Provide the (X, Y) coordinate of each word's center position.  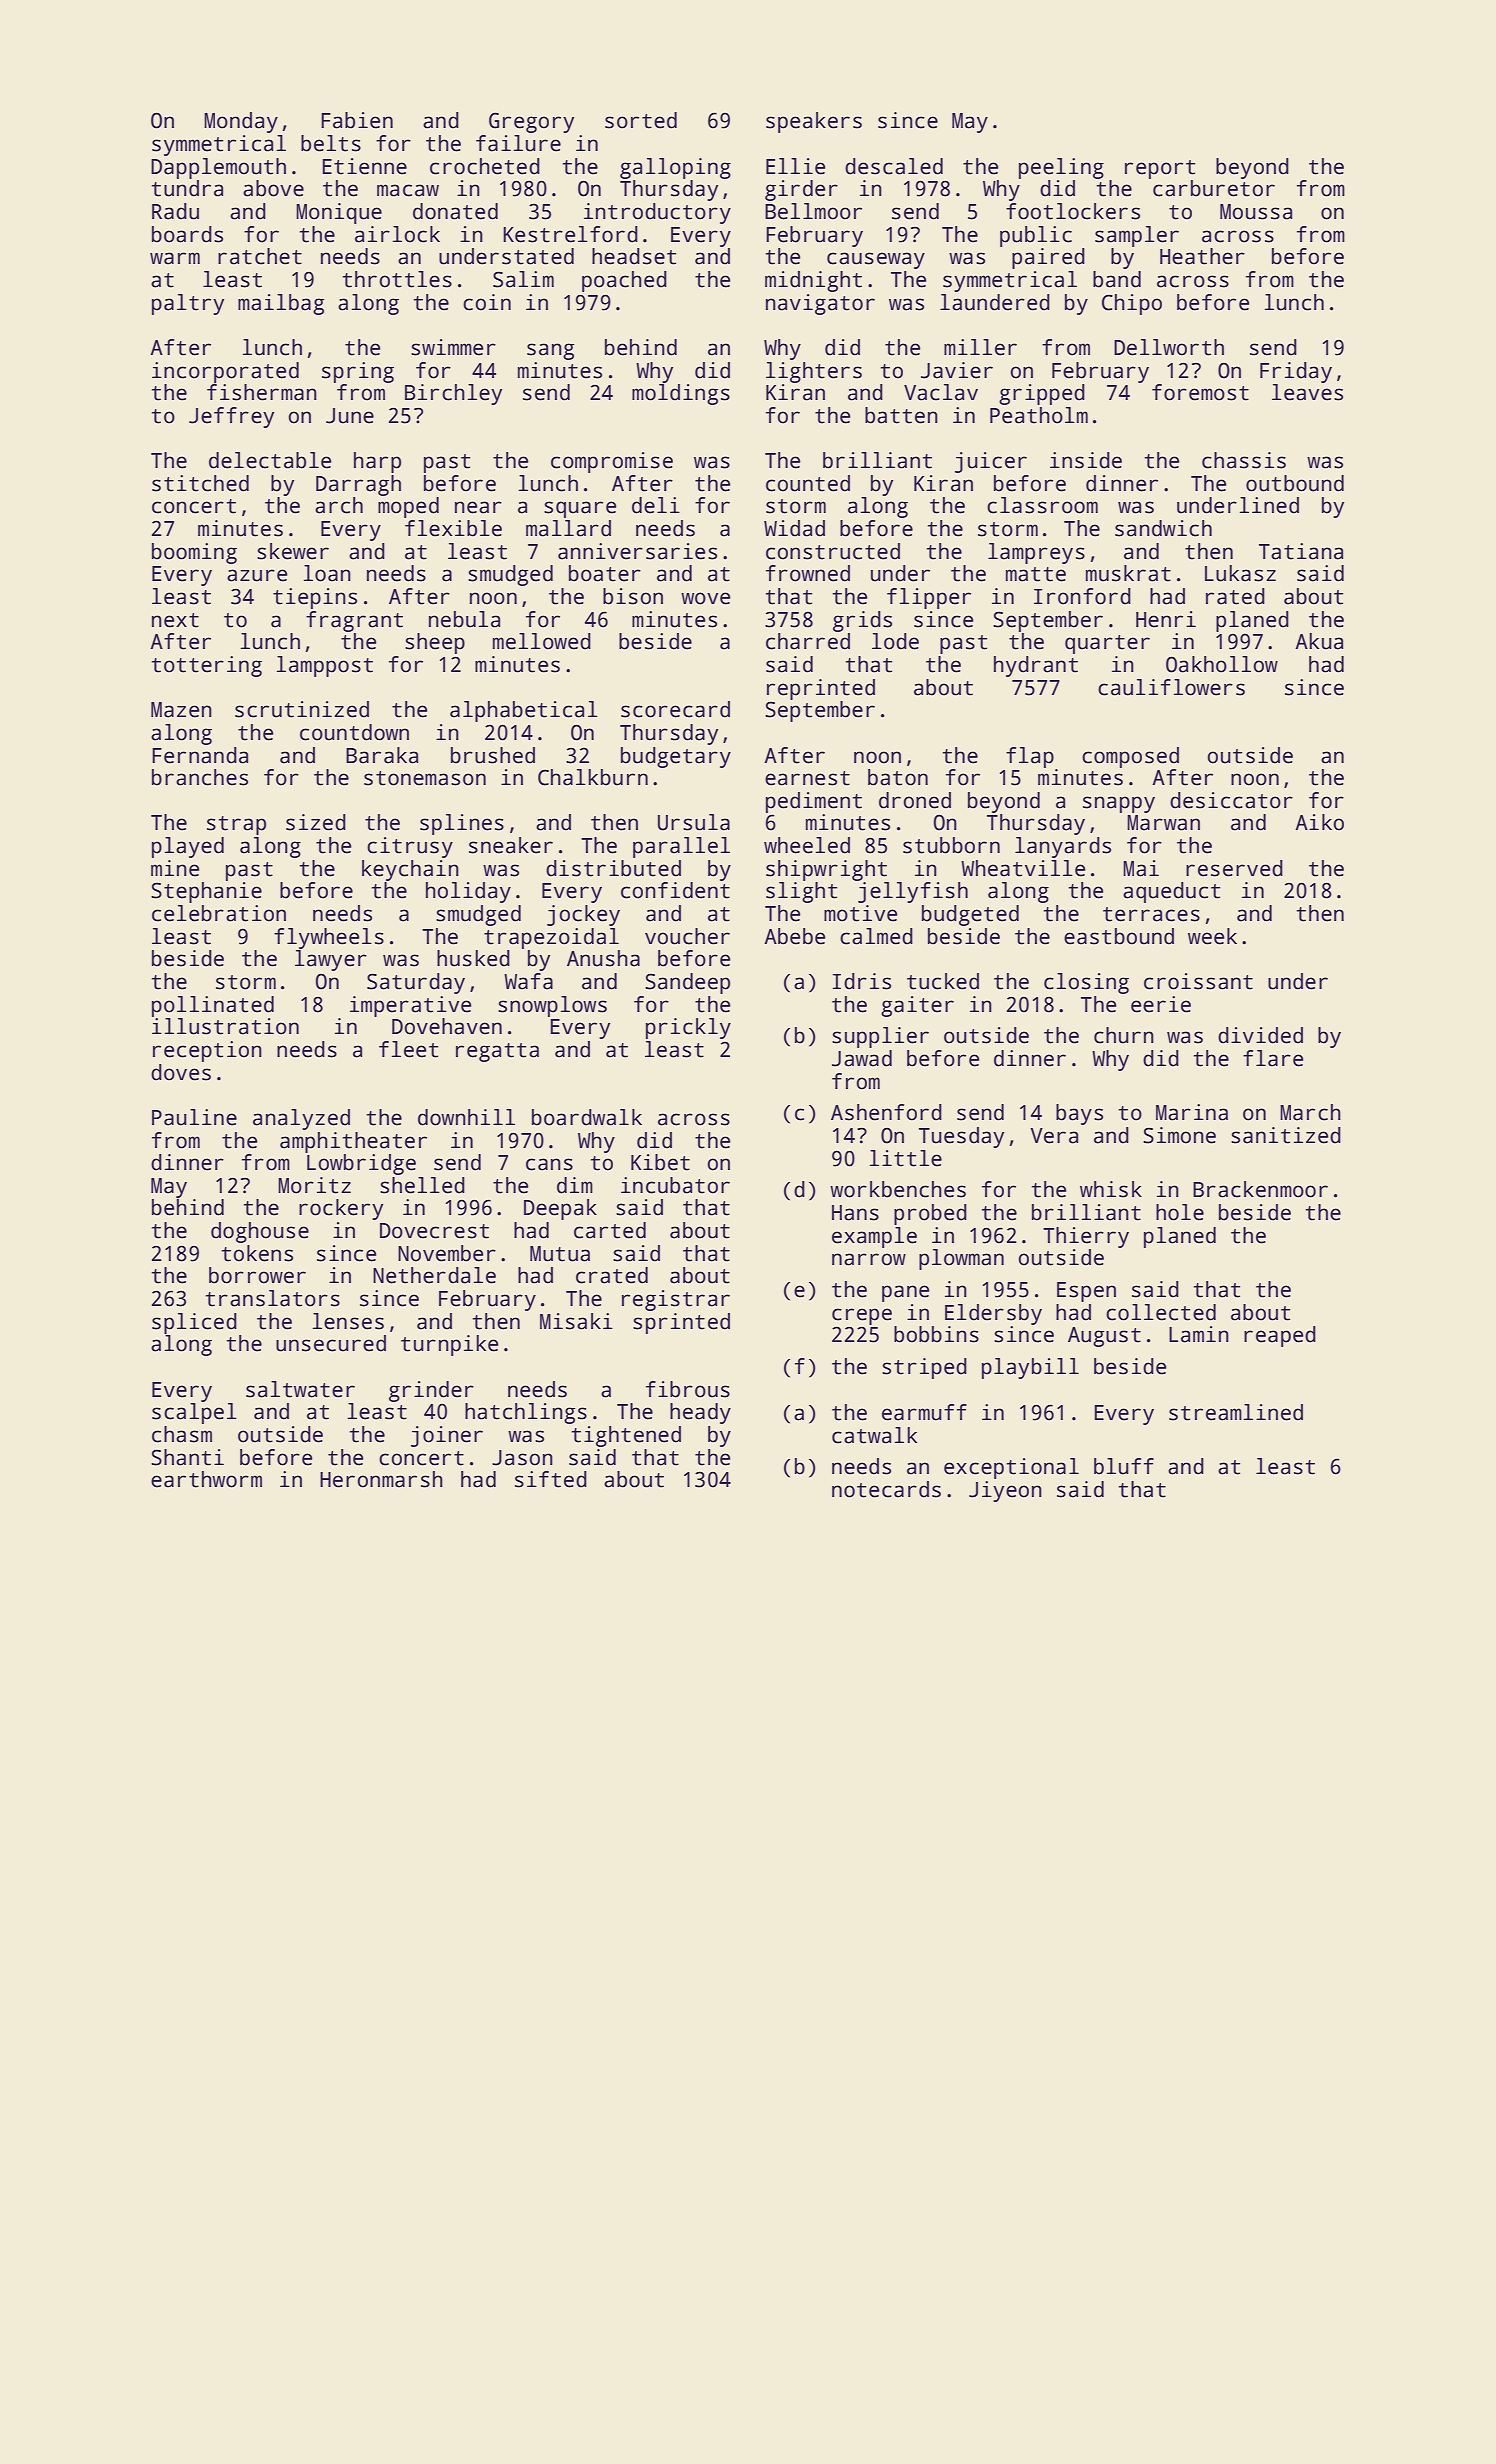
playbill (1030, 1368)
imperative (410, 1006)
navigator (820, 304)
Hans (855, 1213)
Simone (1179, 1135)
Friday (1296, 372)
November (447, 1253)
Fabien (357, 120)
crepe (862, 1316)
